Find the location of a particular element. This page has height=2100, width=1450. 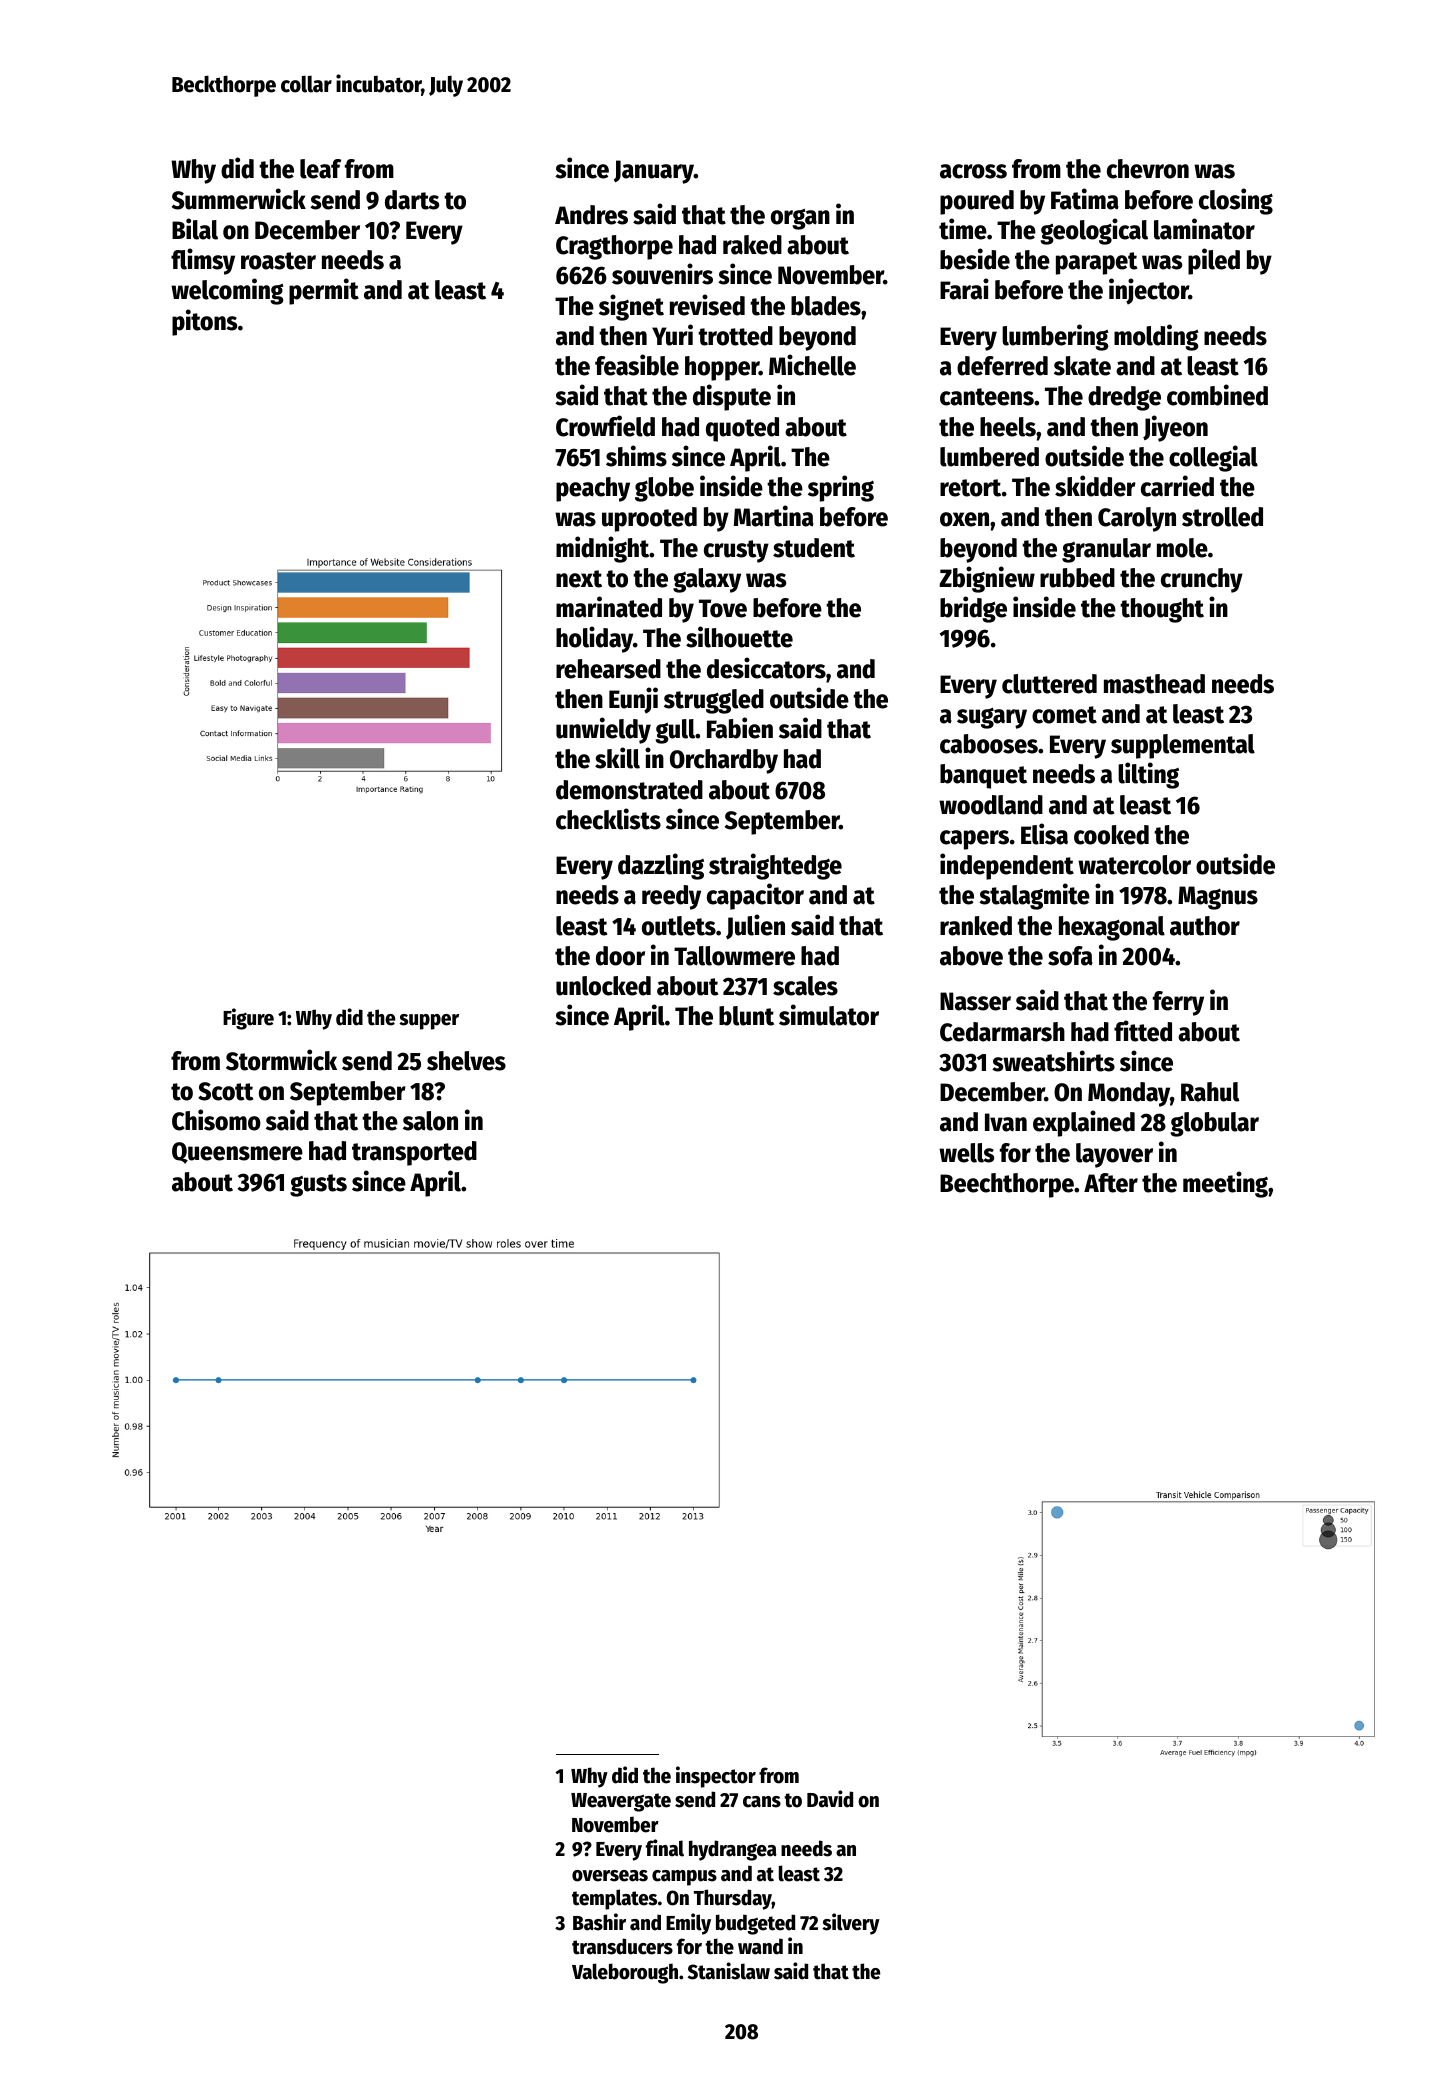

Queensmere is located at coordinates (237, 1153).
